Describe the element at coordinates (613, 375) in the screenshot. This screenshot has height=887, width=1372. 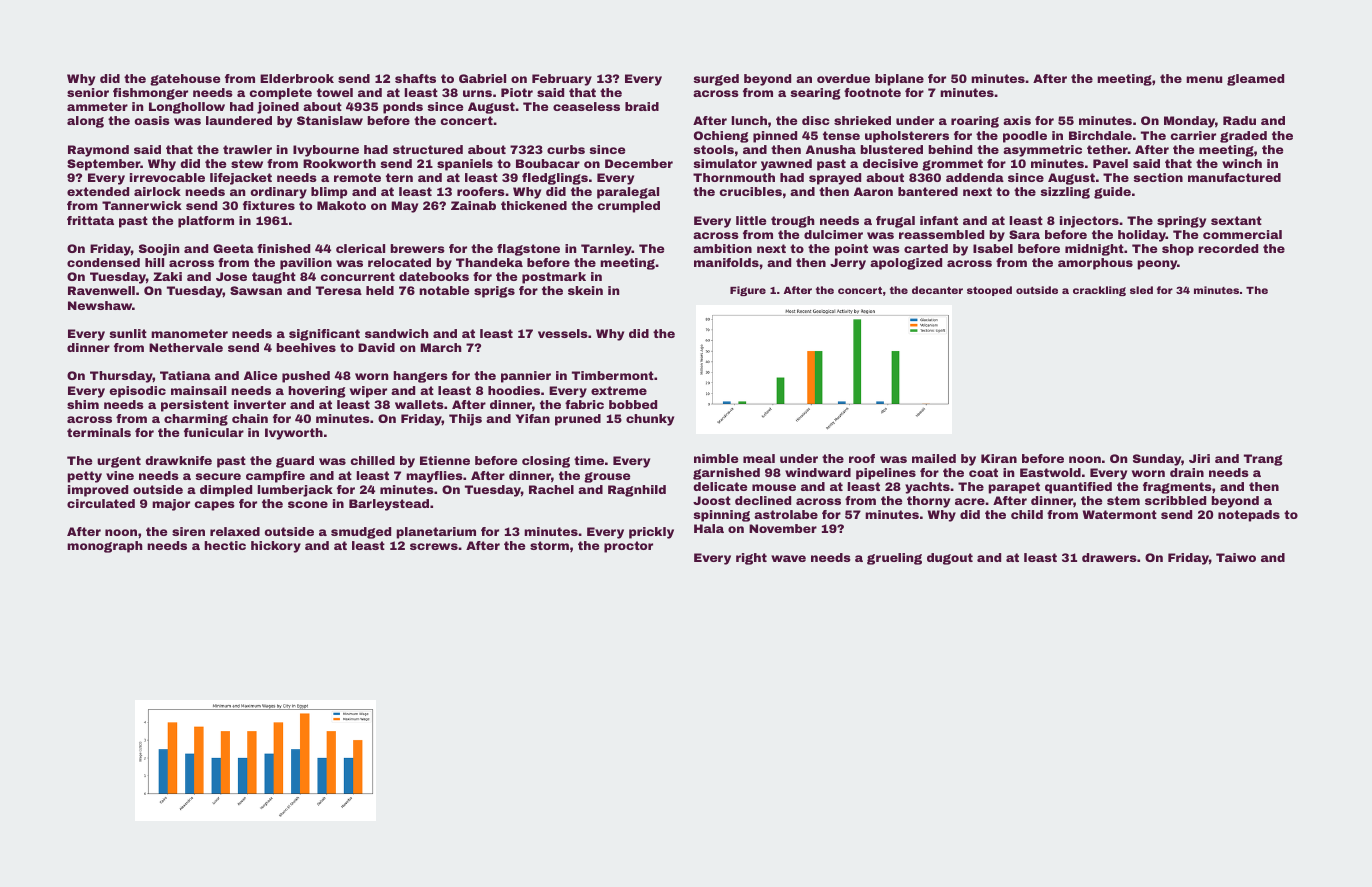
I see `Timbermont` at that location.
